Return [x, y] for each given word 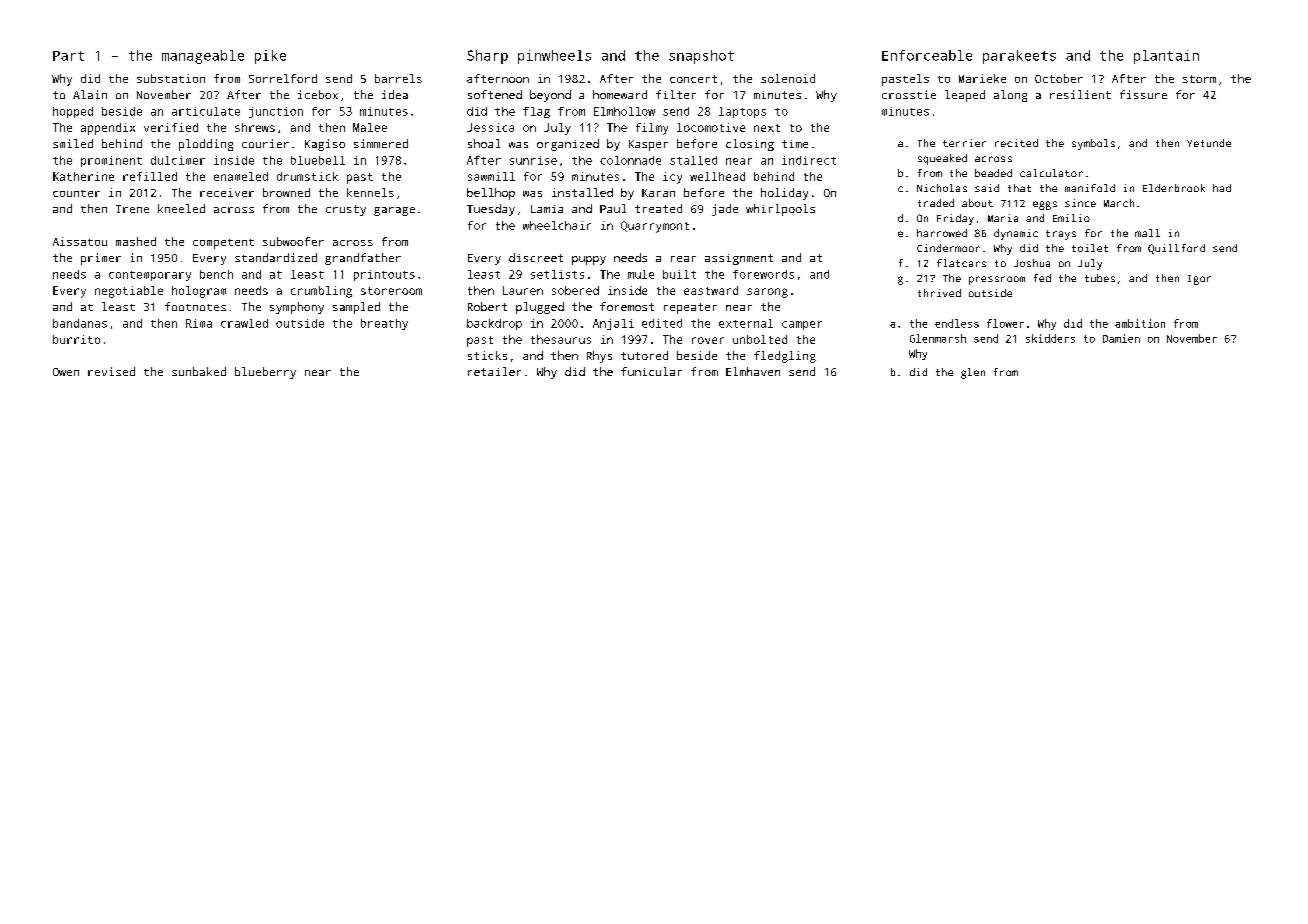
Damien [1121, 338]
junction [276, 112]
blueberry [265, 373]
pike [270, 57]
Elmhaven [753, 371]
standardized [276, 257]
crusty [346, 210]
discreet [536, 257]
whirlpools [780, 210]
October [1059, 78]
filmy [652, 129]
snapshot [701, 57]
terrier [964, 143]
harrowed [942, 233]
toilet [1090, 248]
